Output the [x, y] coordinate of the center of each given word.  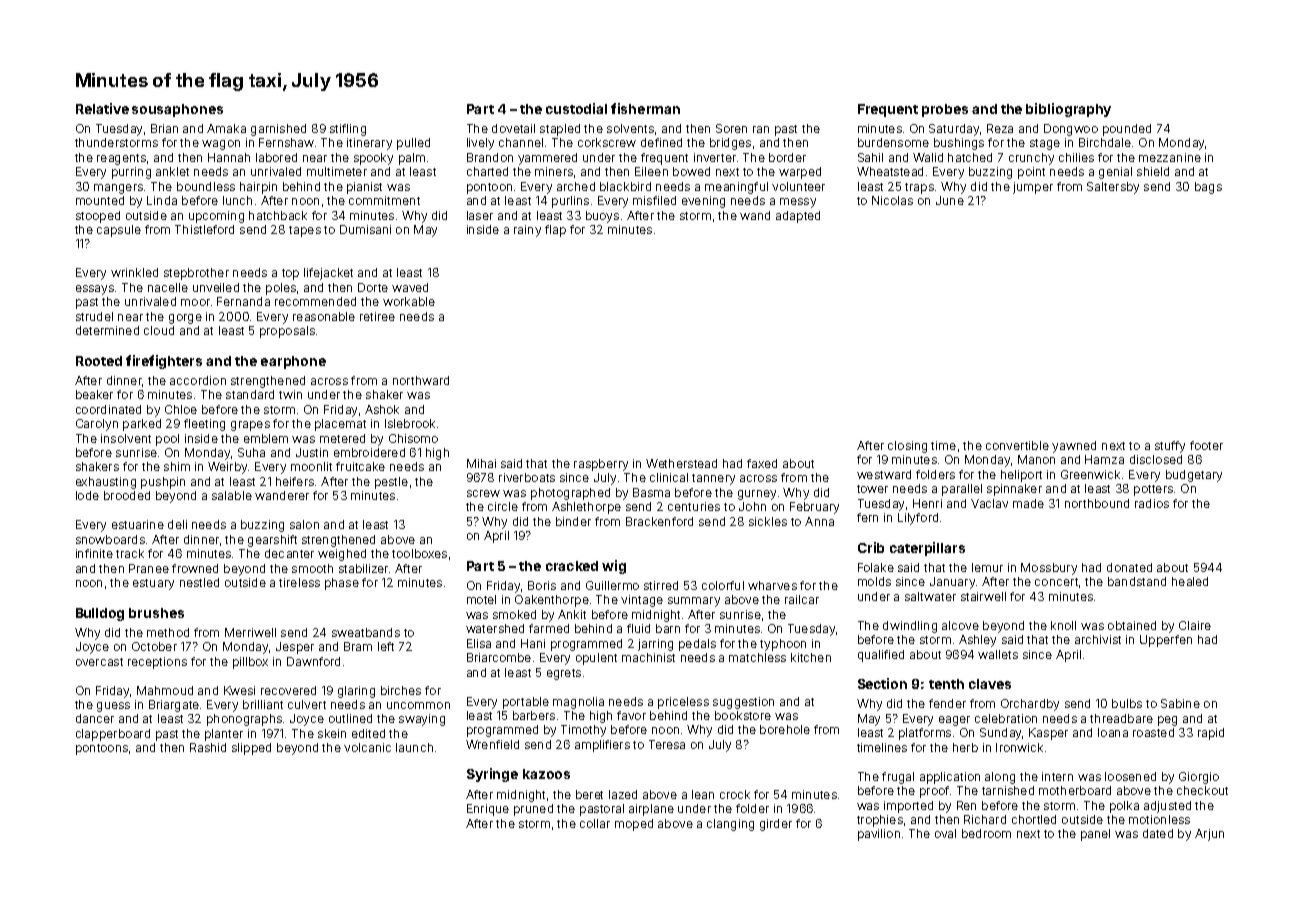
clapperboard [113, 735]
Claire [1195, 625]
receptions [157, 663]
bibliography [1068, 110]
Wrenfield [492, 744]
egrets [564, 674]
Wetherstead [681, 463]
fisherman [645, 108]
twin [290, 394]
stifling [348, 130]
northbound [1097, 503]
